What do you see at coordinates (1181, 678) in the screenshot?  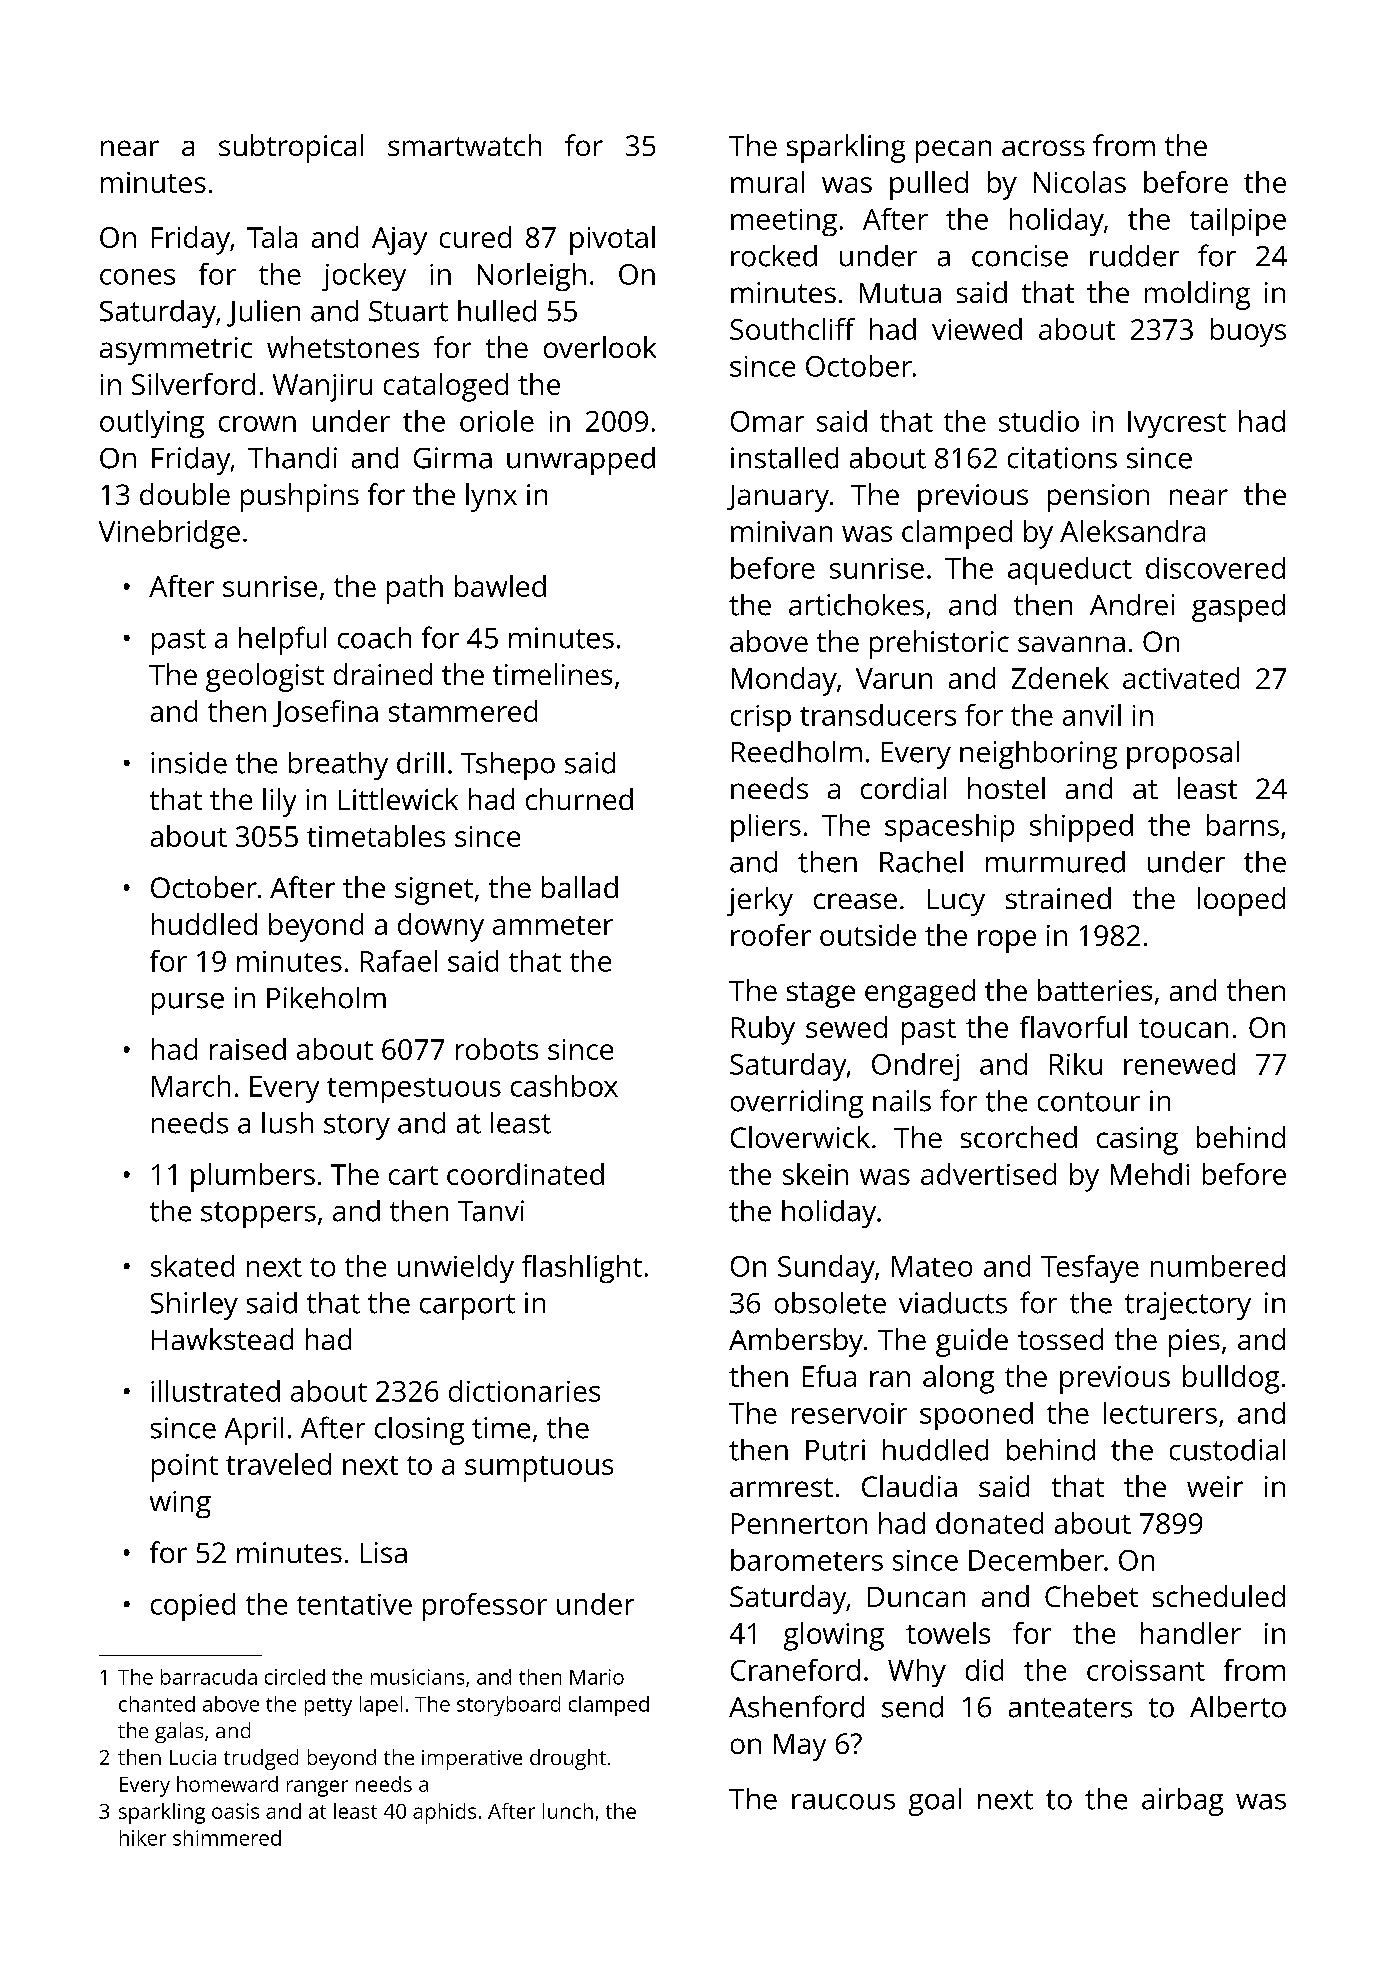 I see `activated` at bounding box center [1181, 678].
